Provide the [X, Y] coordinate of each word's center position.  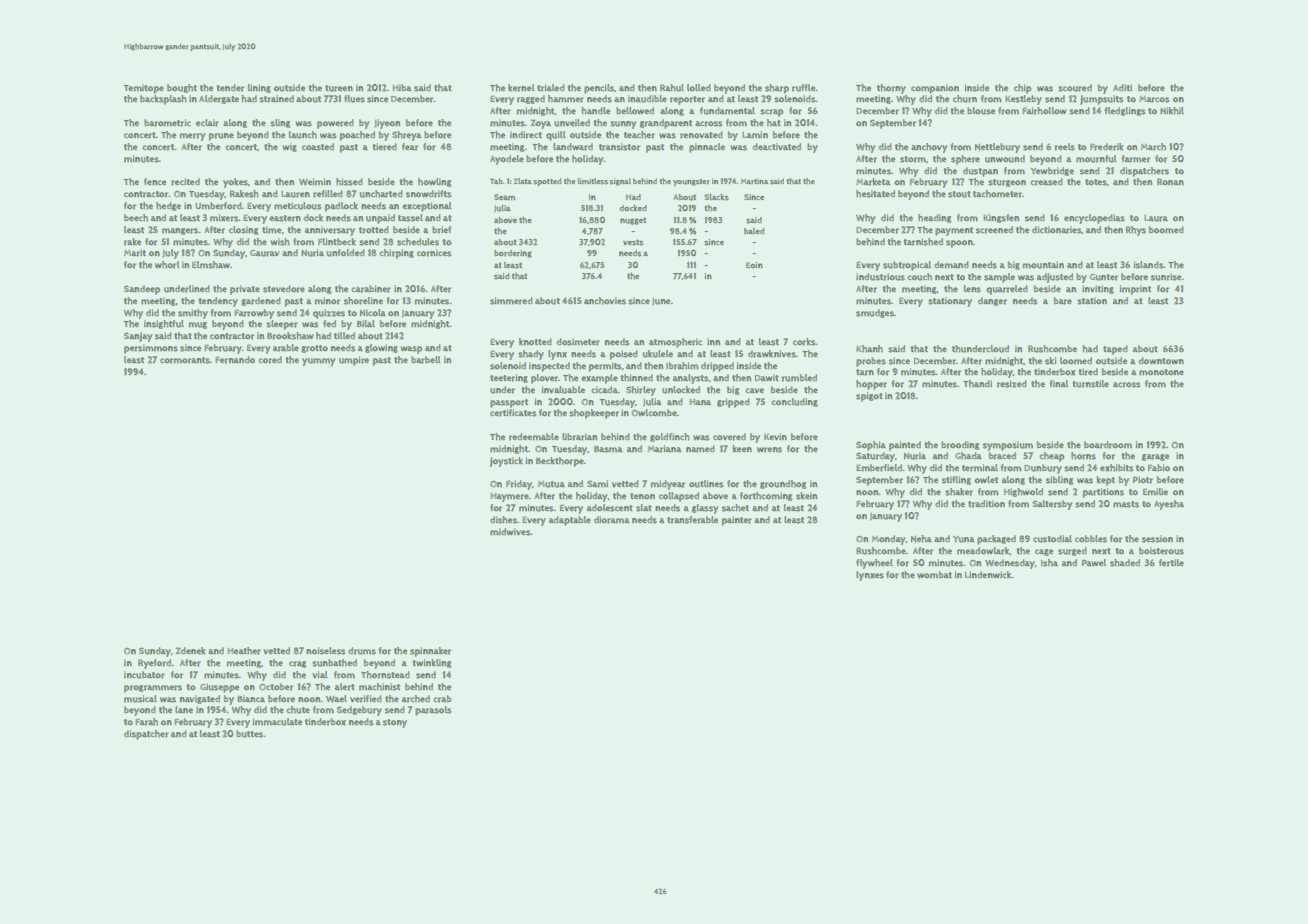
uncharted [380, 194]
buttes [249, 734]
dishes [503, 520]
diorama [611, 520]
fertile [1171, 563]
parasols [433, 711]
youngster [691, 183]
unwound [1005, 159]
